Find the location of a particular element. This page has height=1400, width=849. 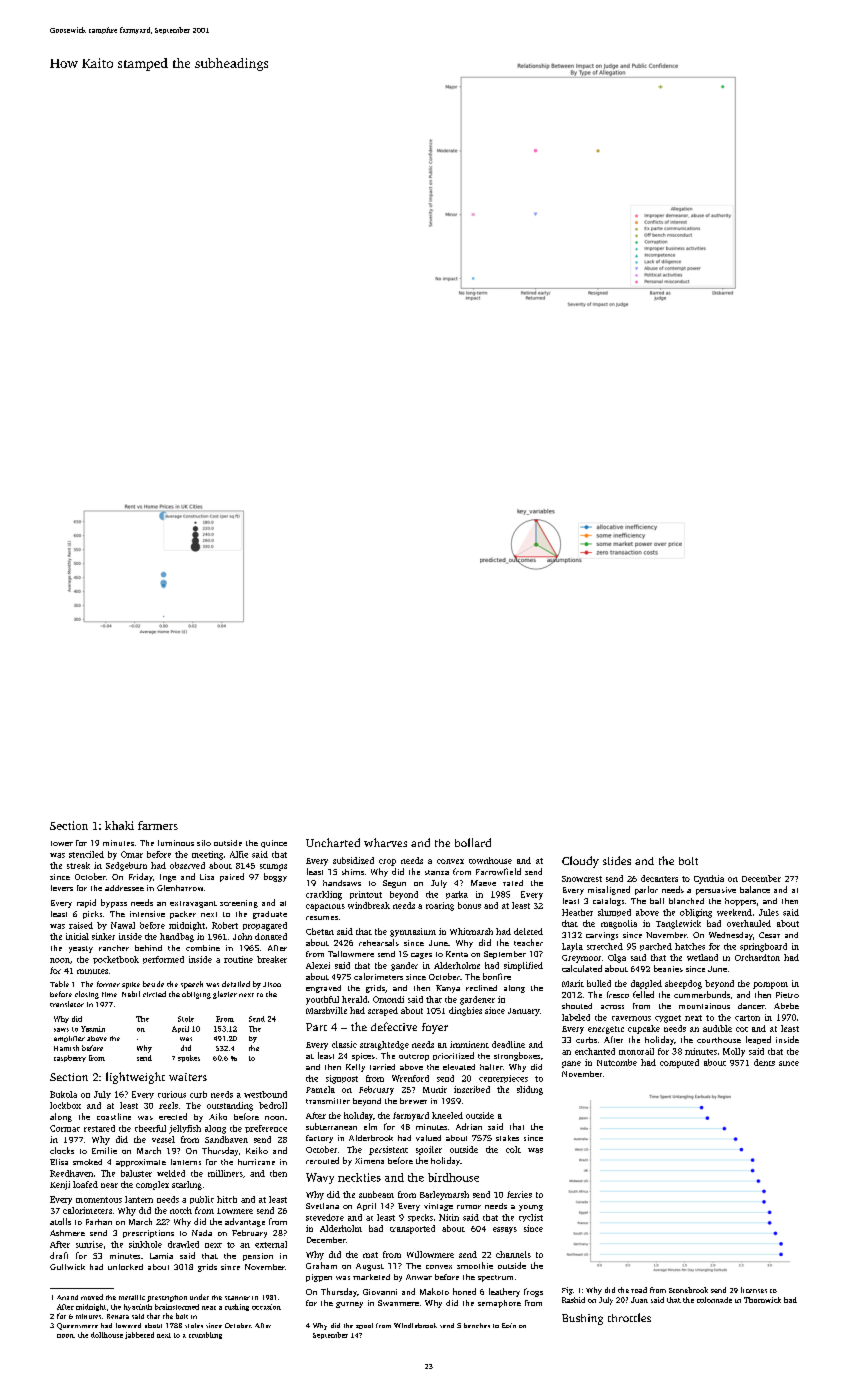

slides is located at coordinates (617, 860).
